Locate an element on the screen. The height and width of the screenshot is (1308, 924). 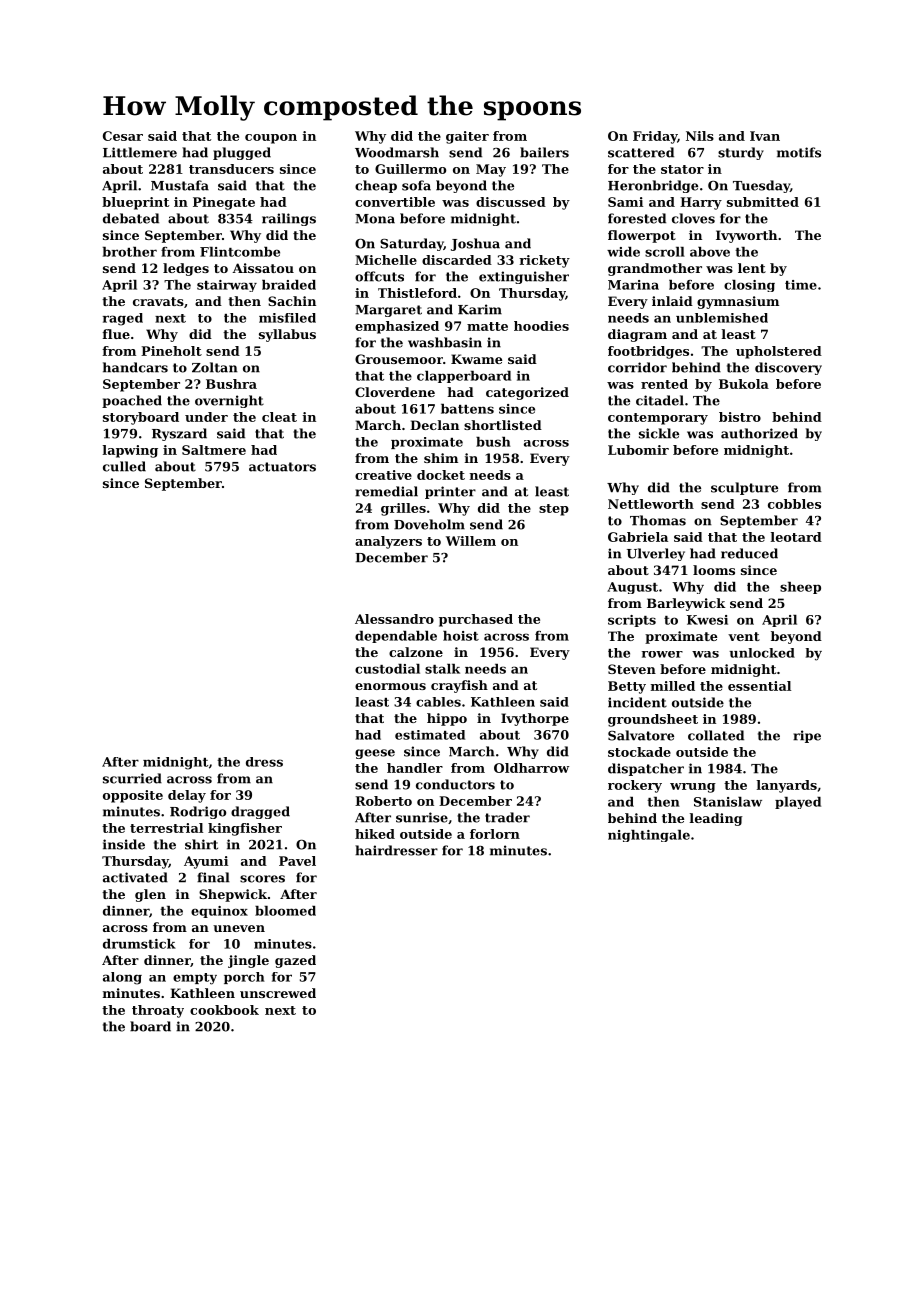
cookbook is located at coordinates (224, 1010).
